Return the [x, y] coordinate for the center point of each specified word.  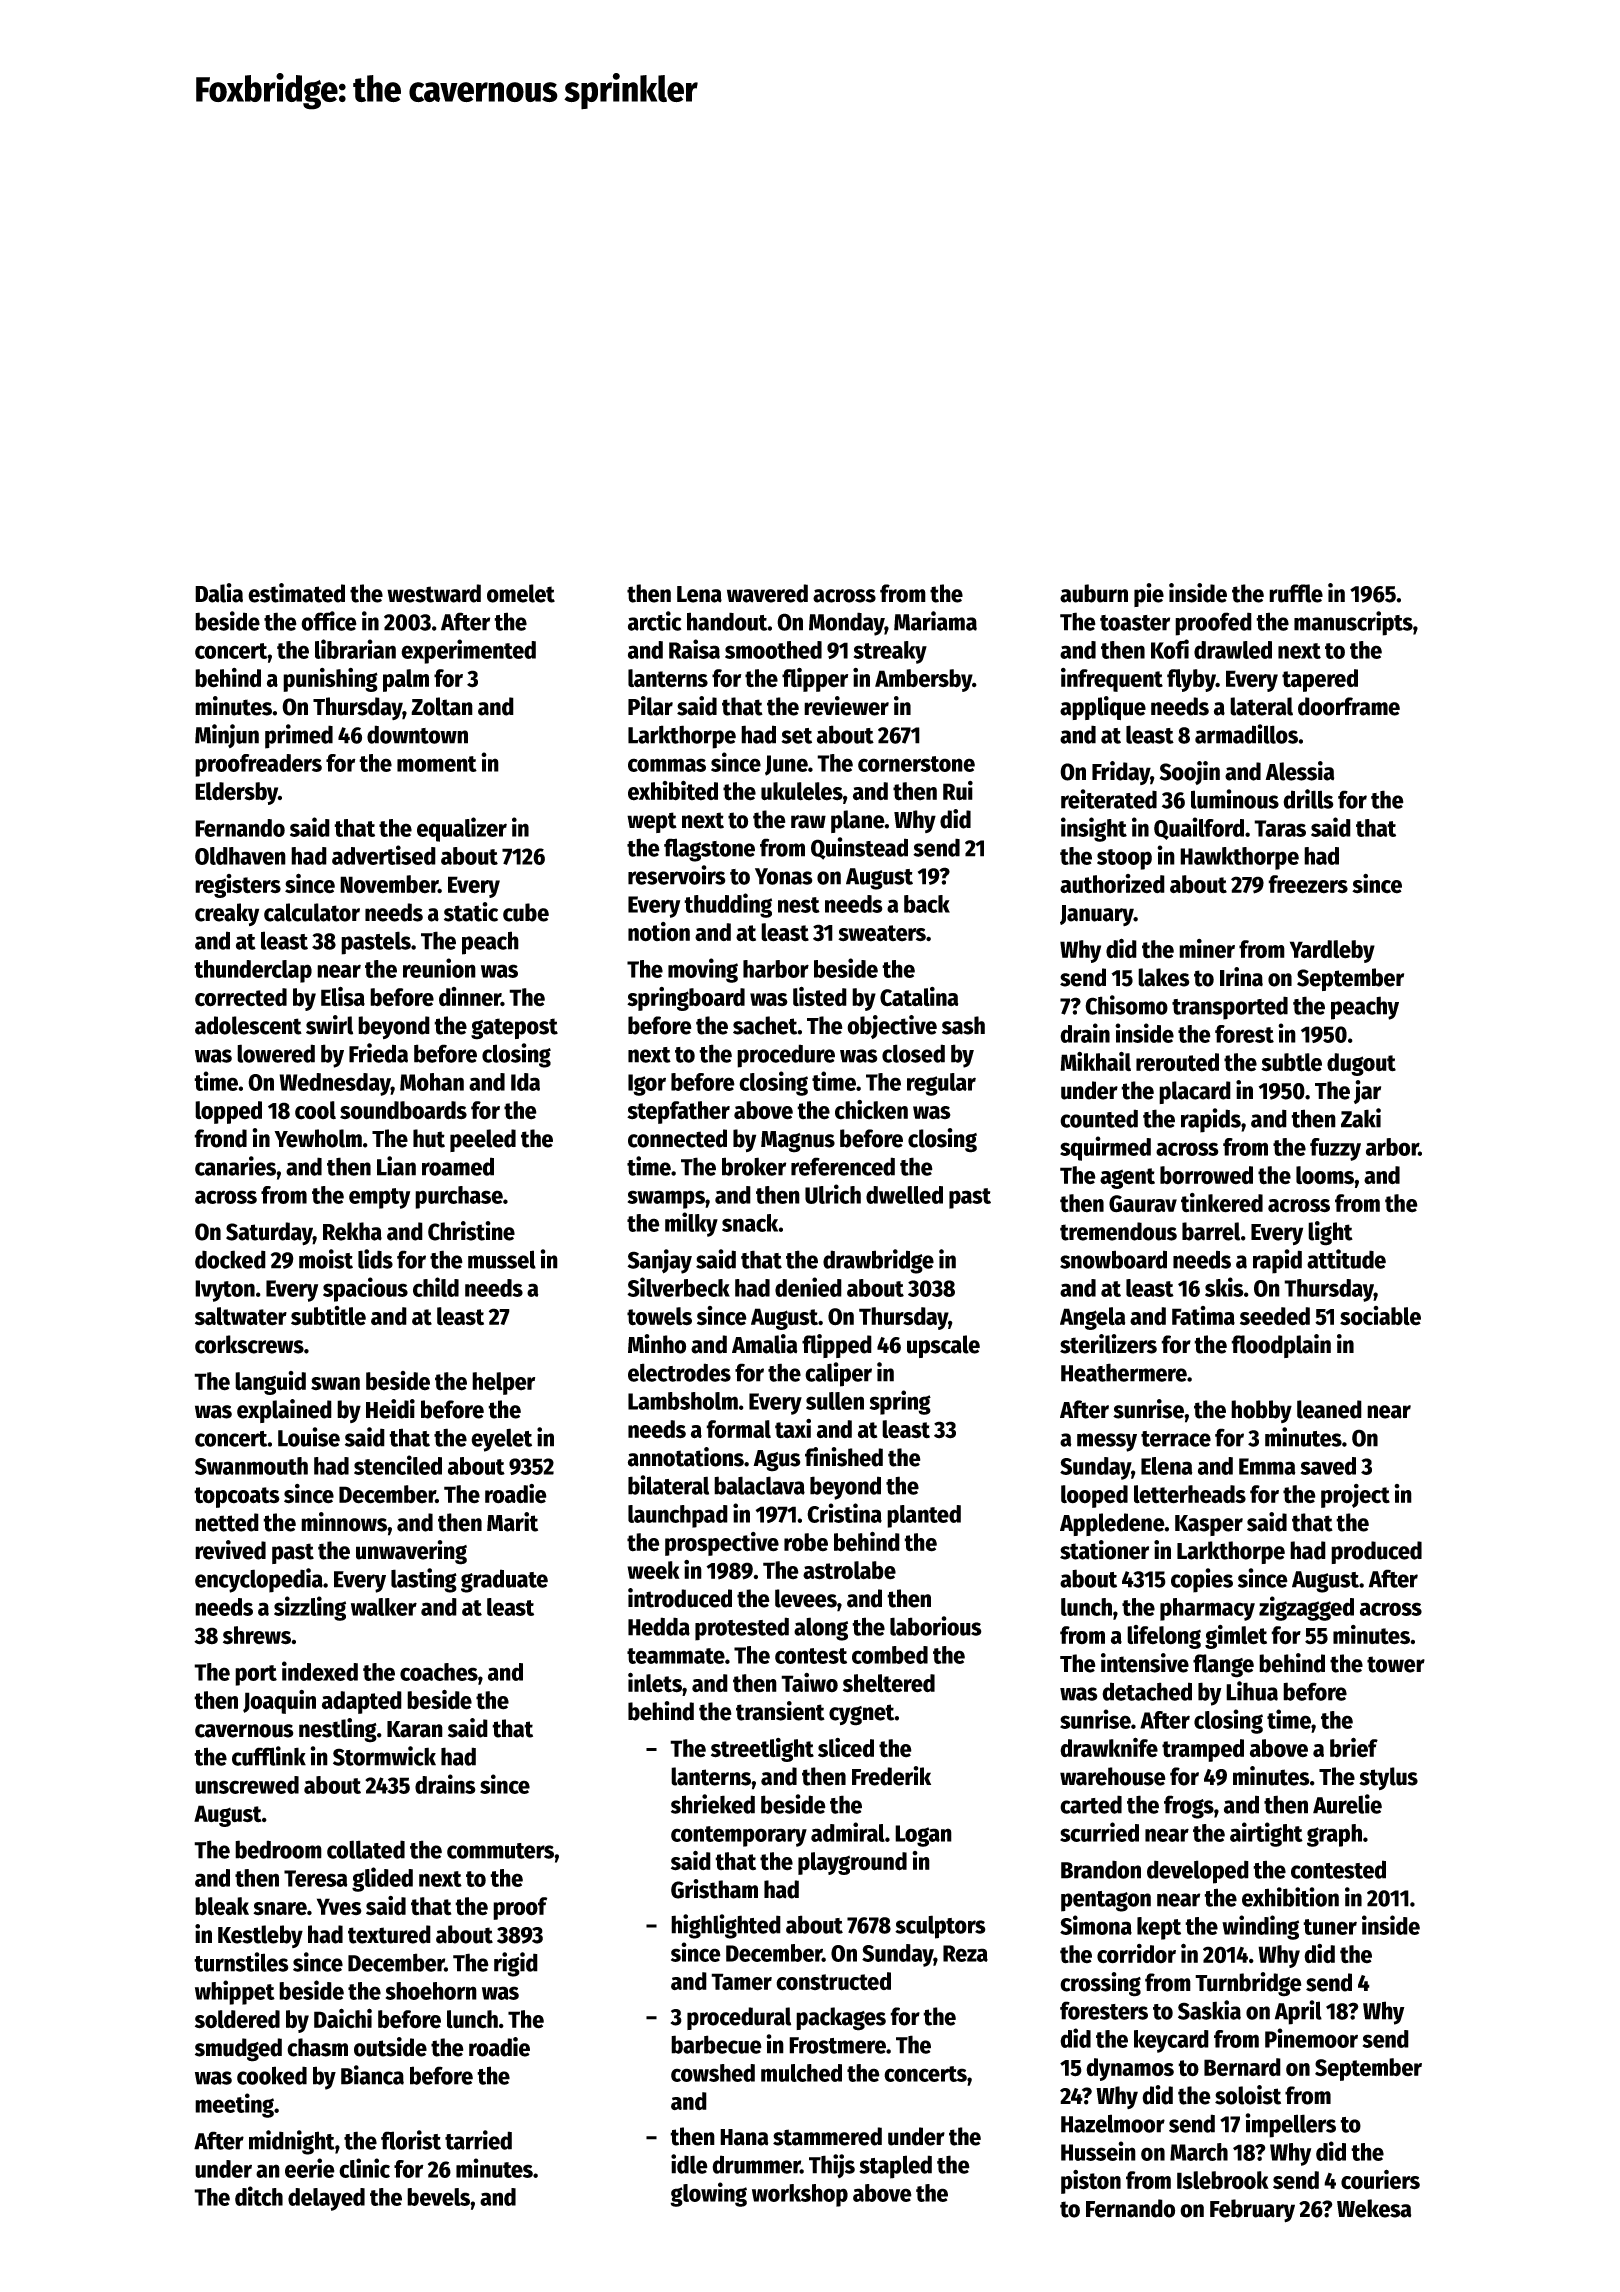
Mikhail [1095, 1061]
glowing [708, 2194]
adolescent [248, 1025]
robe [806, 1542]
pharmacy [1207, 1609]
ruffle [1296, 593]
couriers [1380, 2179]
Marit [512, 1522]
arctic [654, 621]
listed [820, 996]
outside [390, 2047]
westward [434, 593]
